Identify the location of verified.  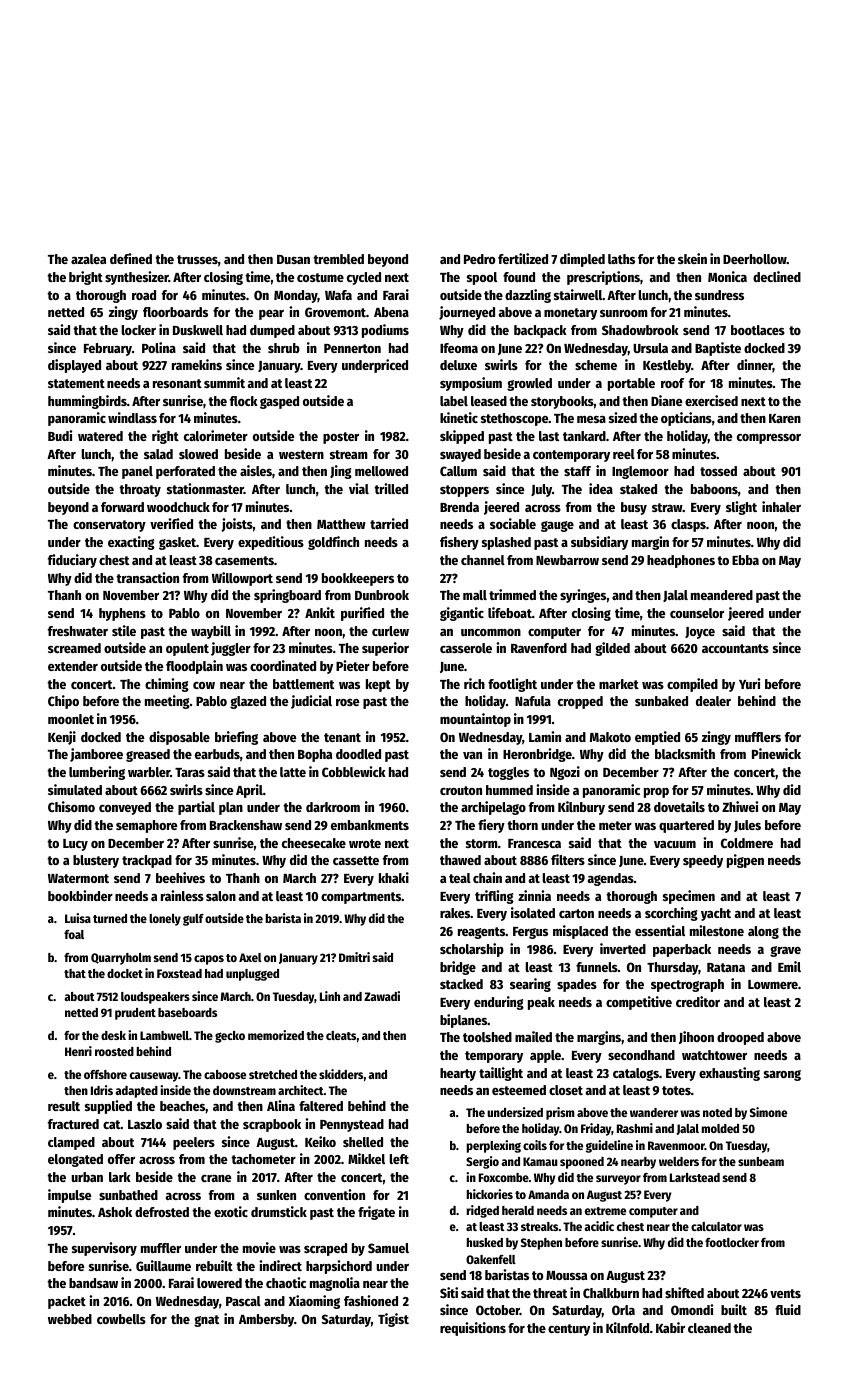
(171, 523).
